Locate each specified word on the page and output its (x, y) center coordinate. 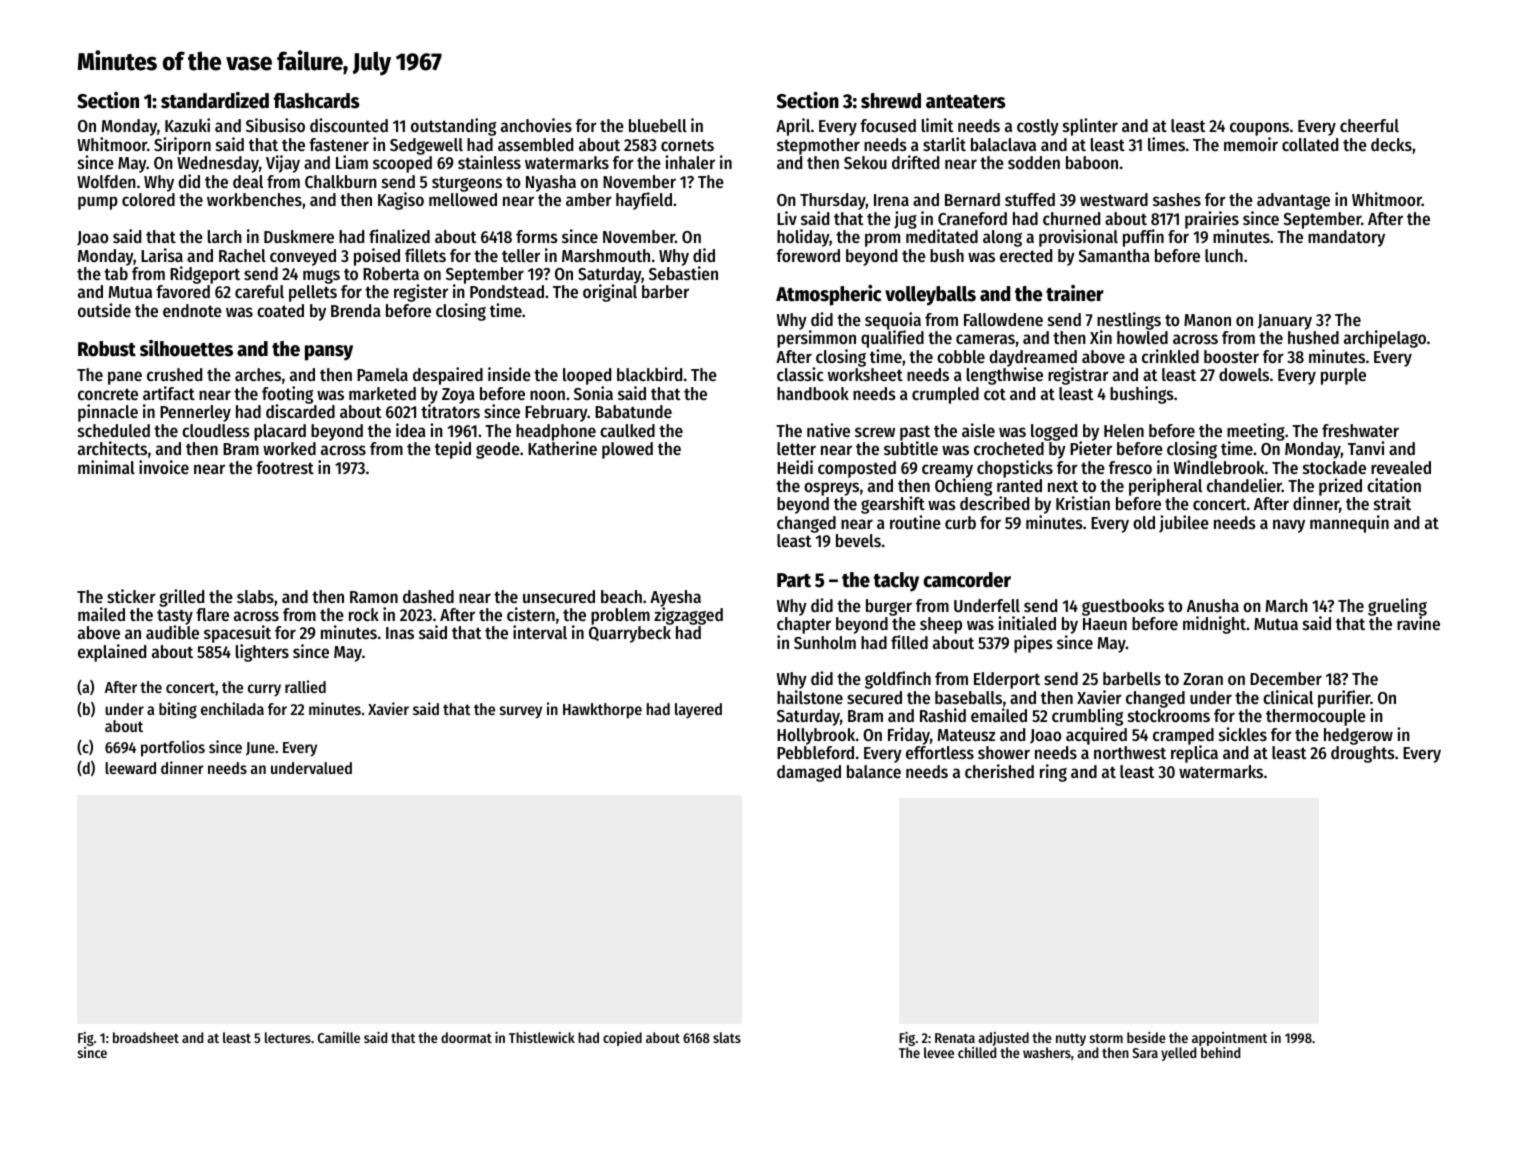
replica (1194, 754)
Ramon (374, 597)
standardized (215, 100)
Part (794, 580)
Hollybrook (816, 736)
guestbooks (1123, 607)
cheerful (1369, 125)
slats (727, 1037)
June (260, 748)
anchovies (536, 125)
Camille (339, 1037)
